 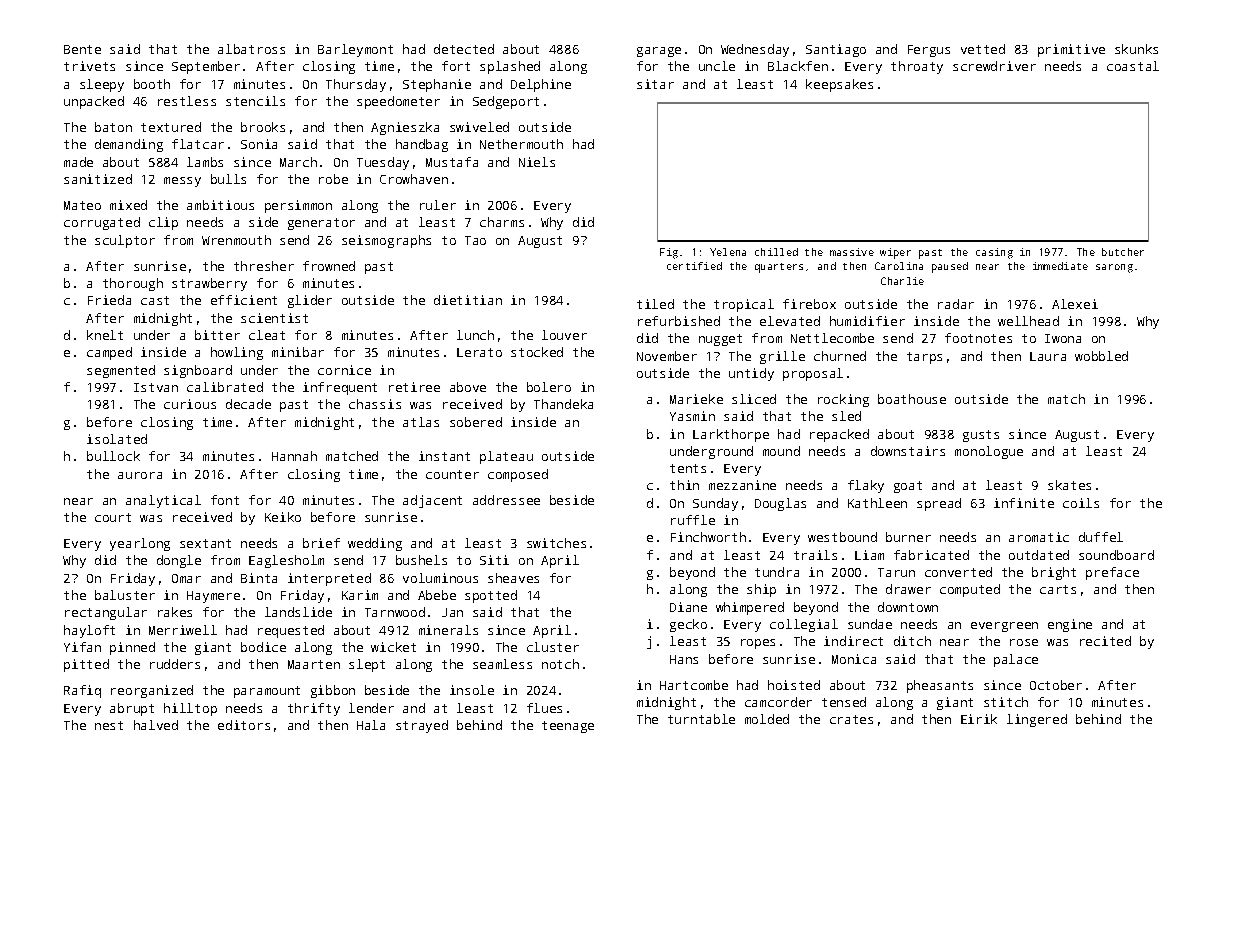 I want to click on keepsakes, so click(x=839, y=85).
